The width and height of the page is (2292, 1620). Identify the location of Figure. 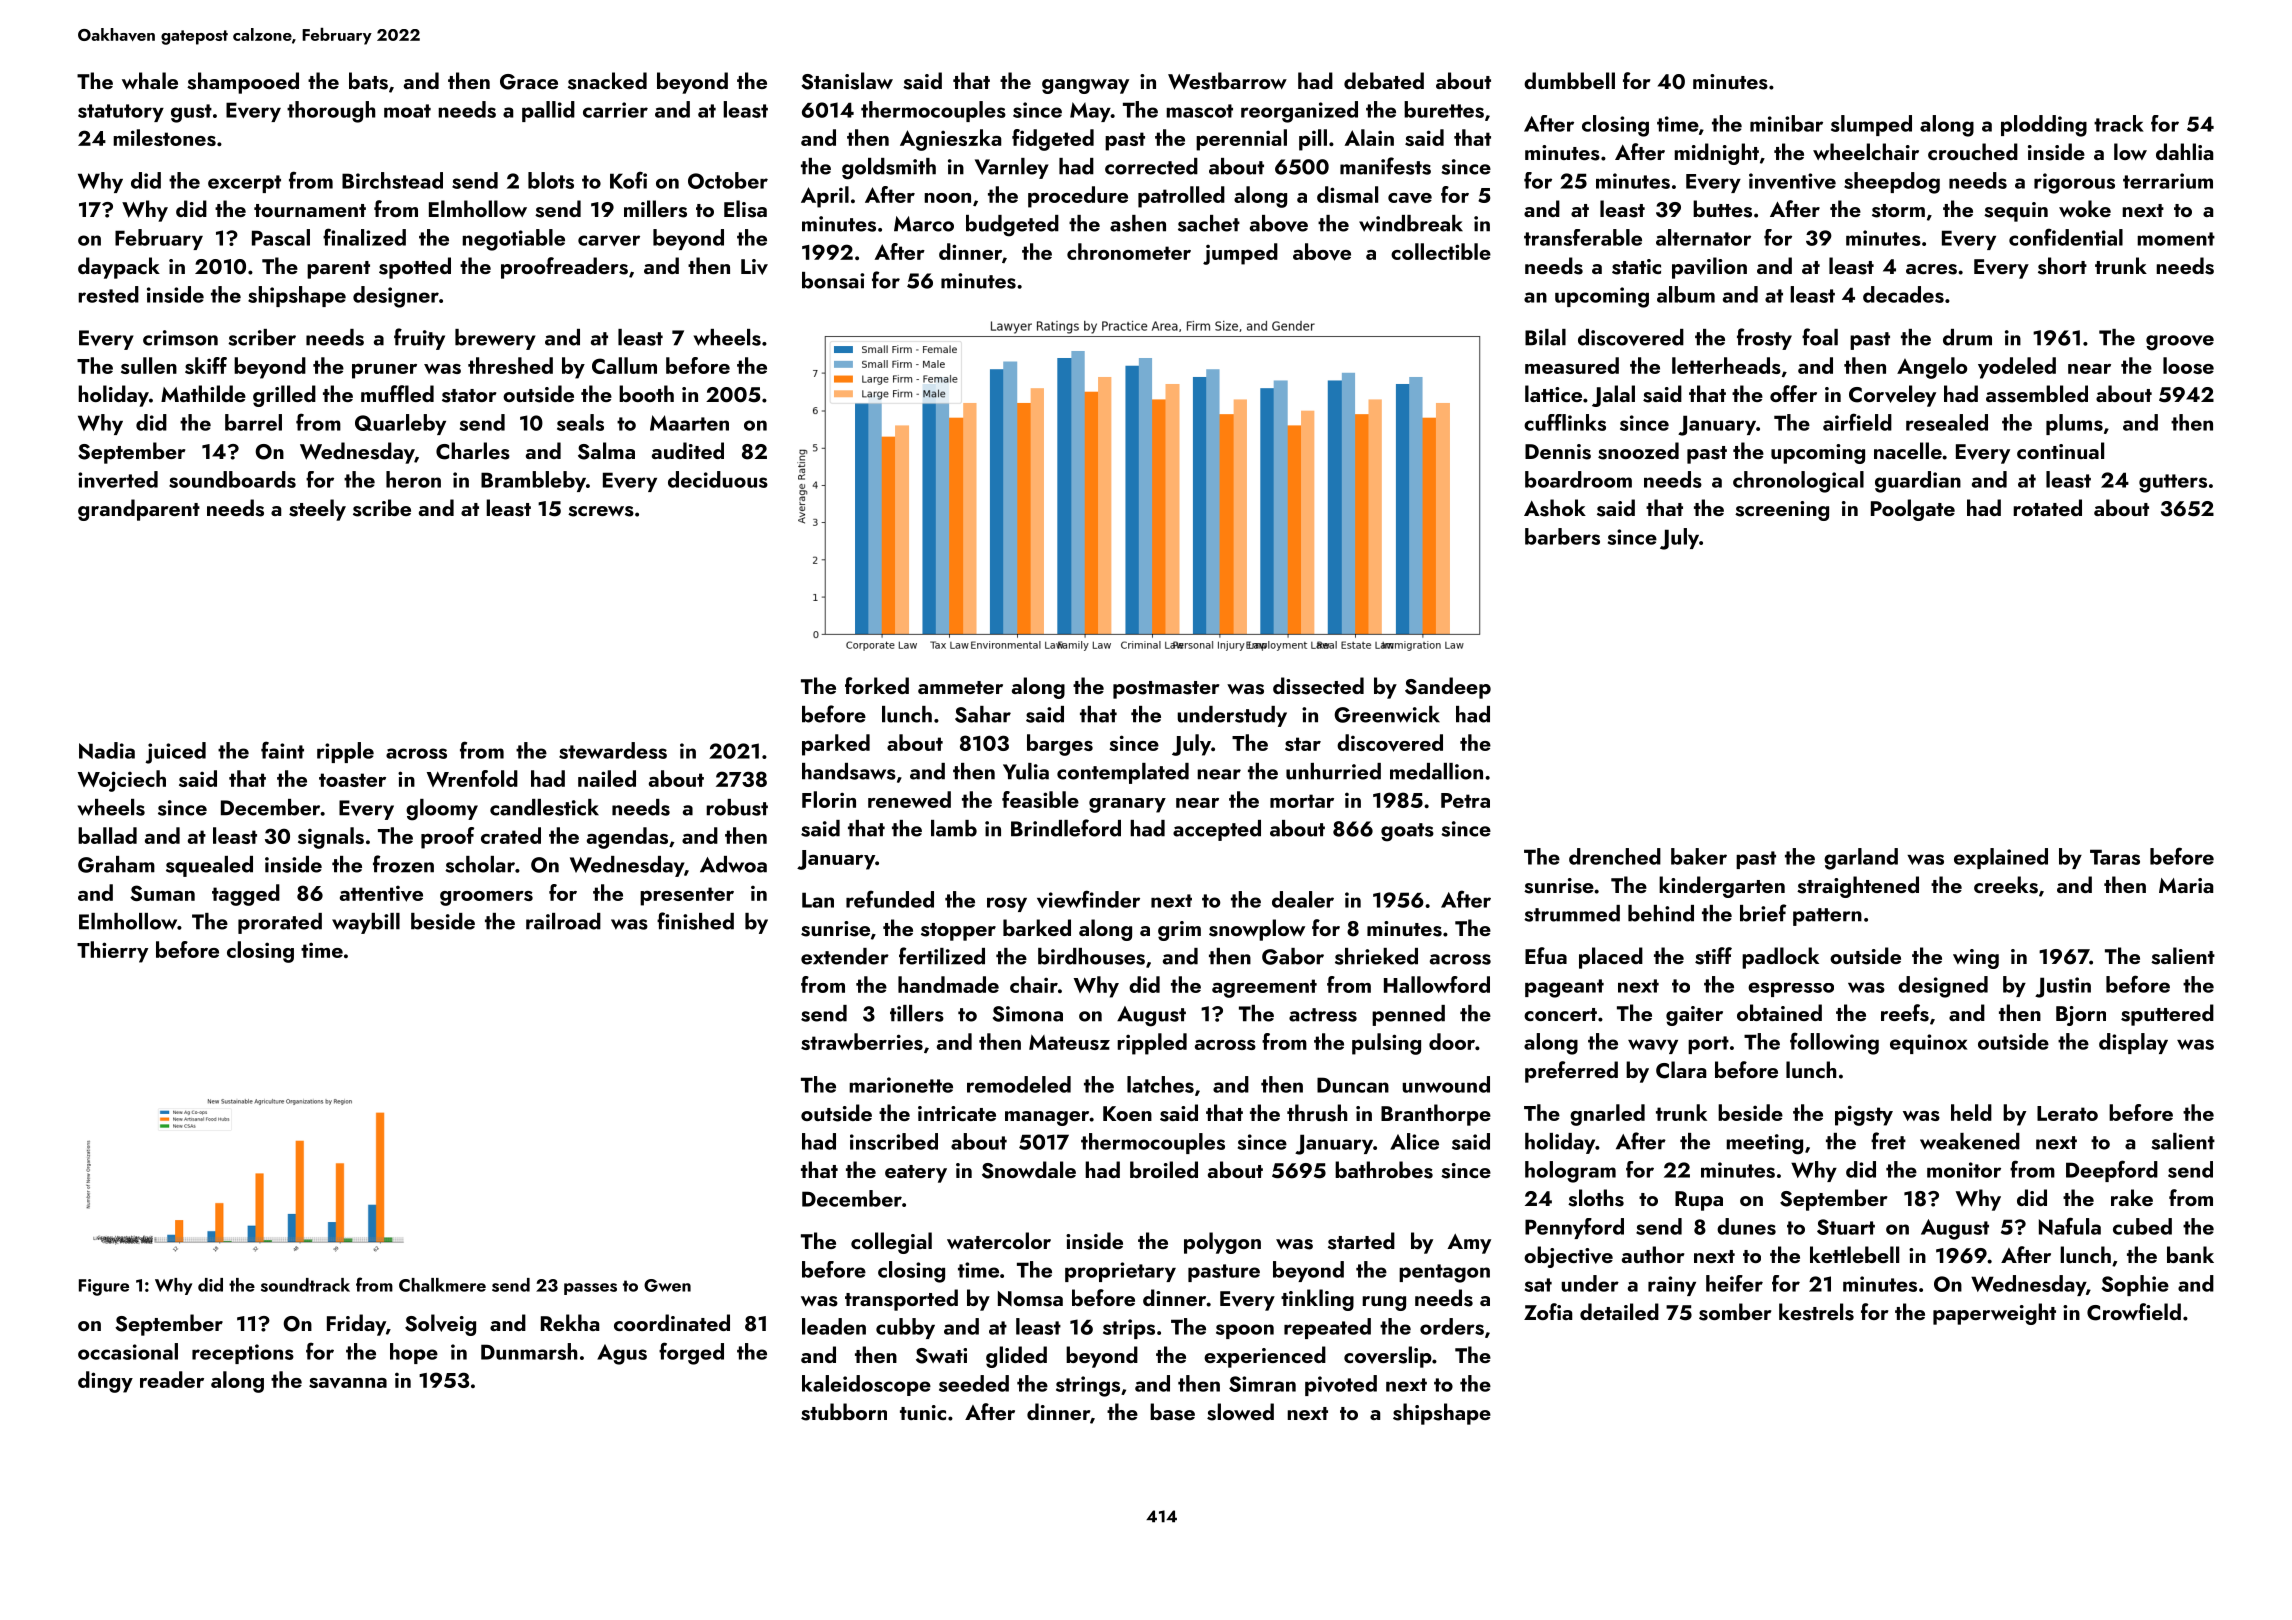
(104, 1287).
